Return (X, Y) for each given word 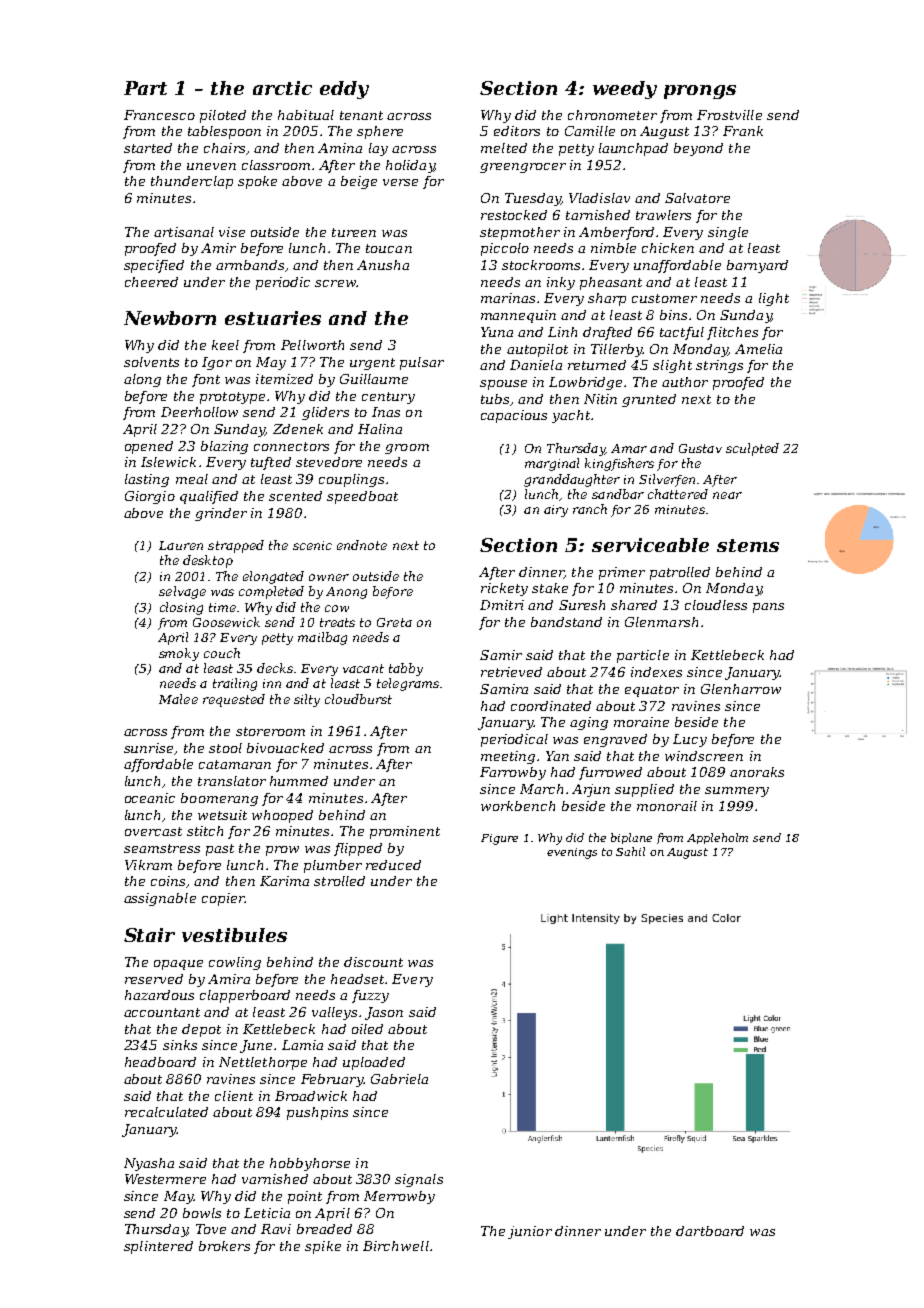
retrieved (511, 672)
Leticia (267, 1213)
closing (181, 608)
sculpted (752, 449)
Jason (384, 1013)
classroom (276, 165)
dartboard (710, 1231)
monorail (667, 806)
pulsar (422, 363)
